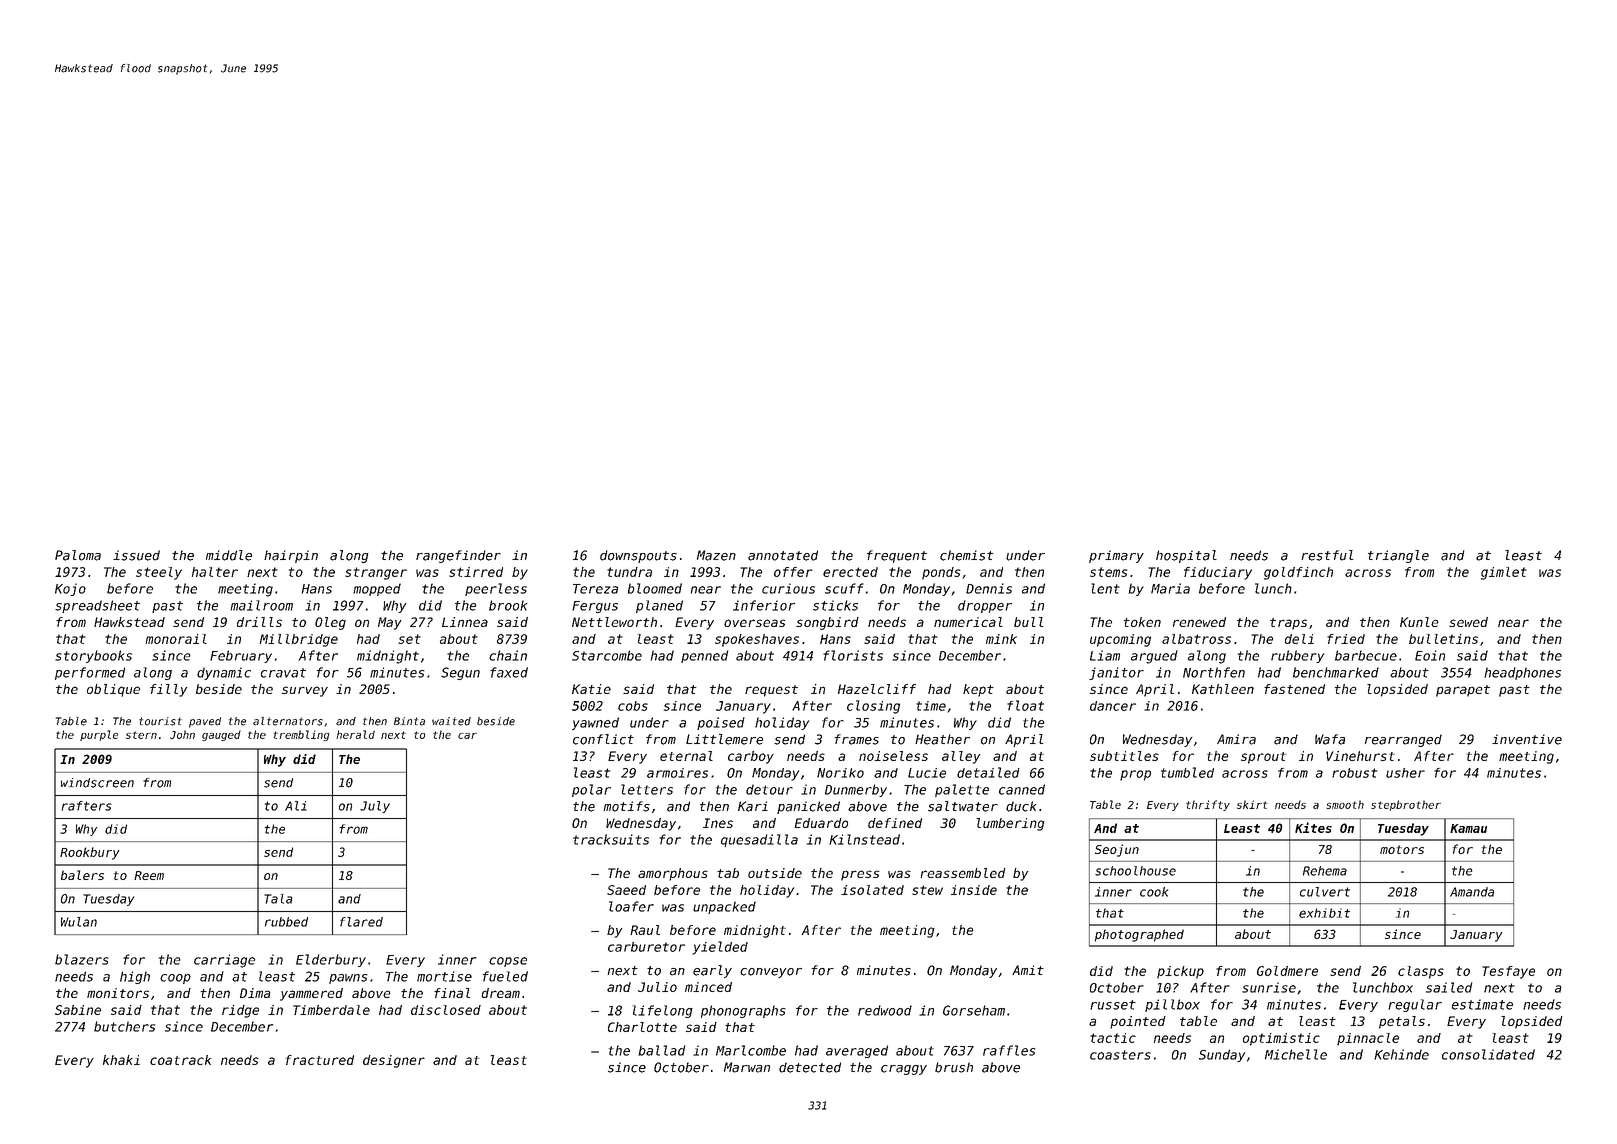 Image resolution: width=1617 pixels, height=1144 pixels. What do you see at coordinates (229, 555) in the image?
I see `middle` at bounding box center [229, 555].
